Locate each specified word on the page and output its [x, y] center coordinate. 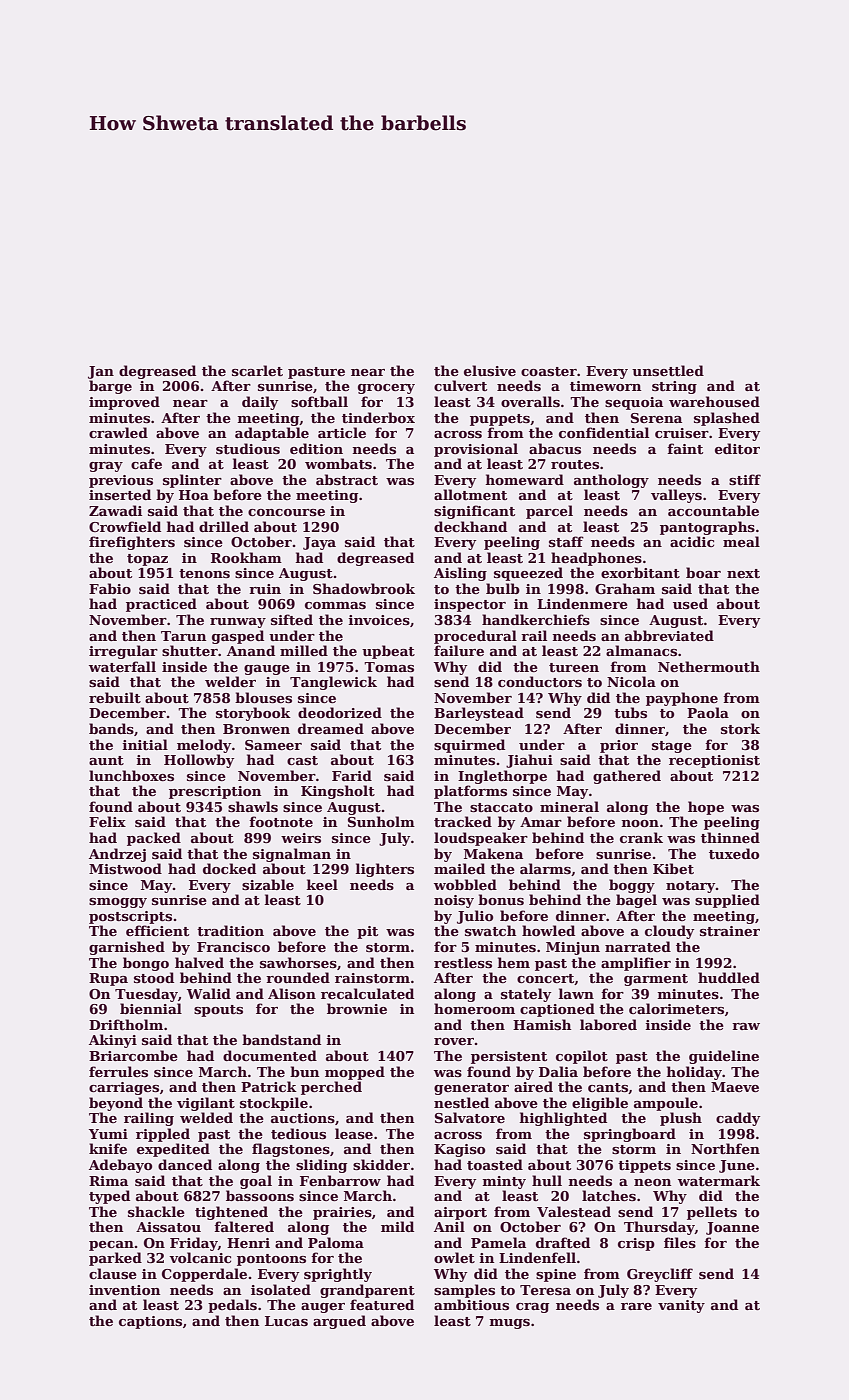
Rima [108, 1181]
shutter [190, 650]
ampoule [666, 1104]
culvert [460, 385]
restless [463, 962]
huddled [729, 977]
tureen [574, 667]
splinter [192, 481]
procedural [475, 637]
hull [547, 1180]
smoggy [118, 903]
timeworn [605, 386]
